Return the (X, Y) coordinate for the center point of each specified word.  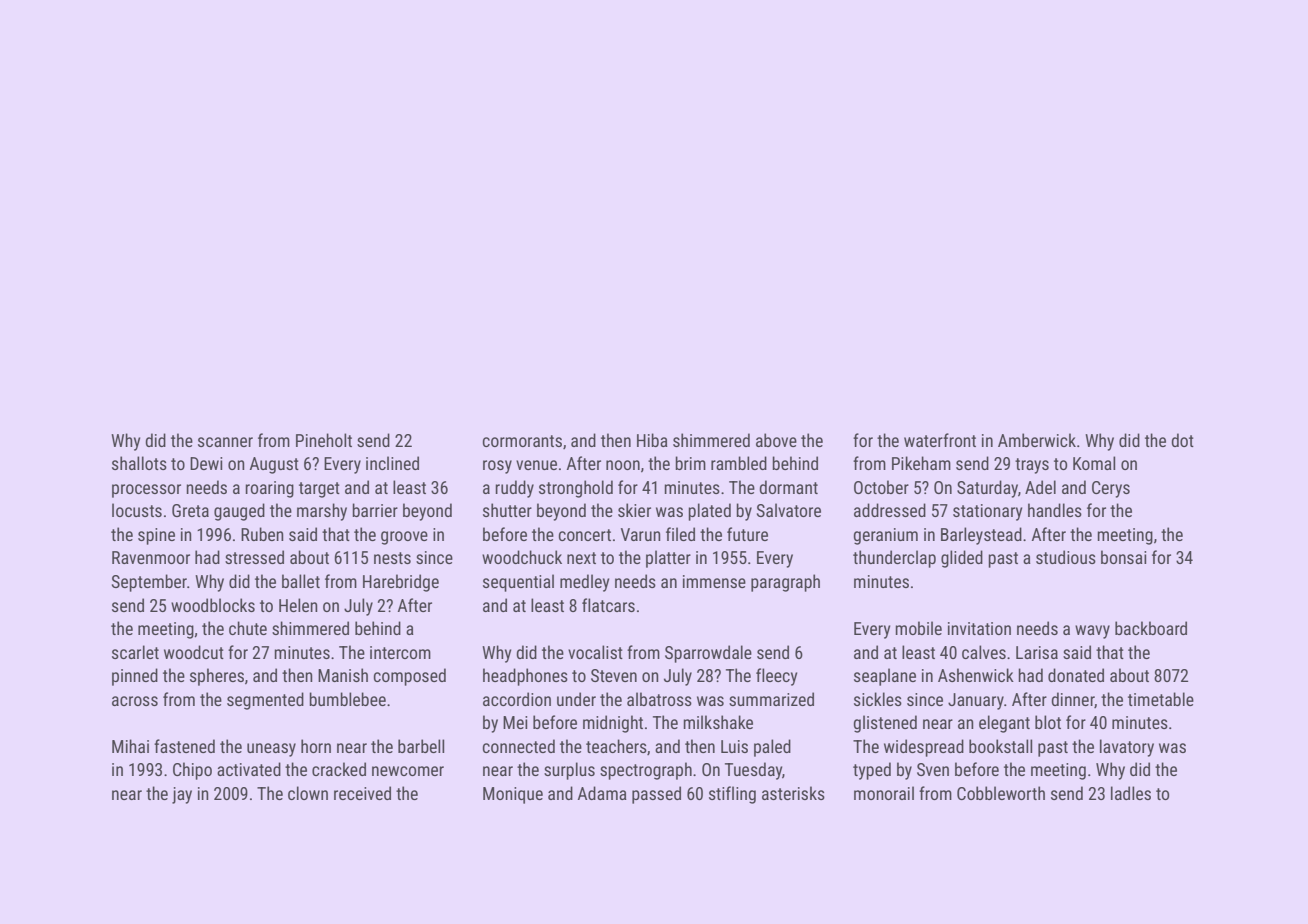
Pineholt (324, 440)
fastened (184, 746)
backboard (1151, 628)
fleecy (776, 677)
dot (1182, 440)
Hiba (652, 440)
